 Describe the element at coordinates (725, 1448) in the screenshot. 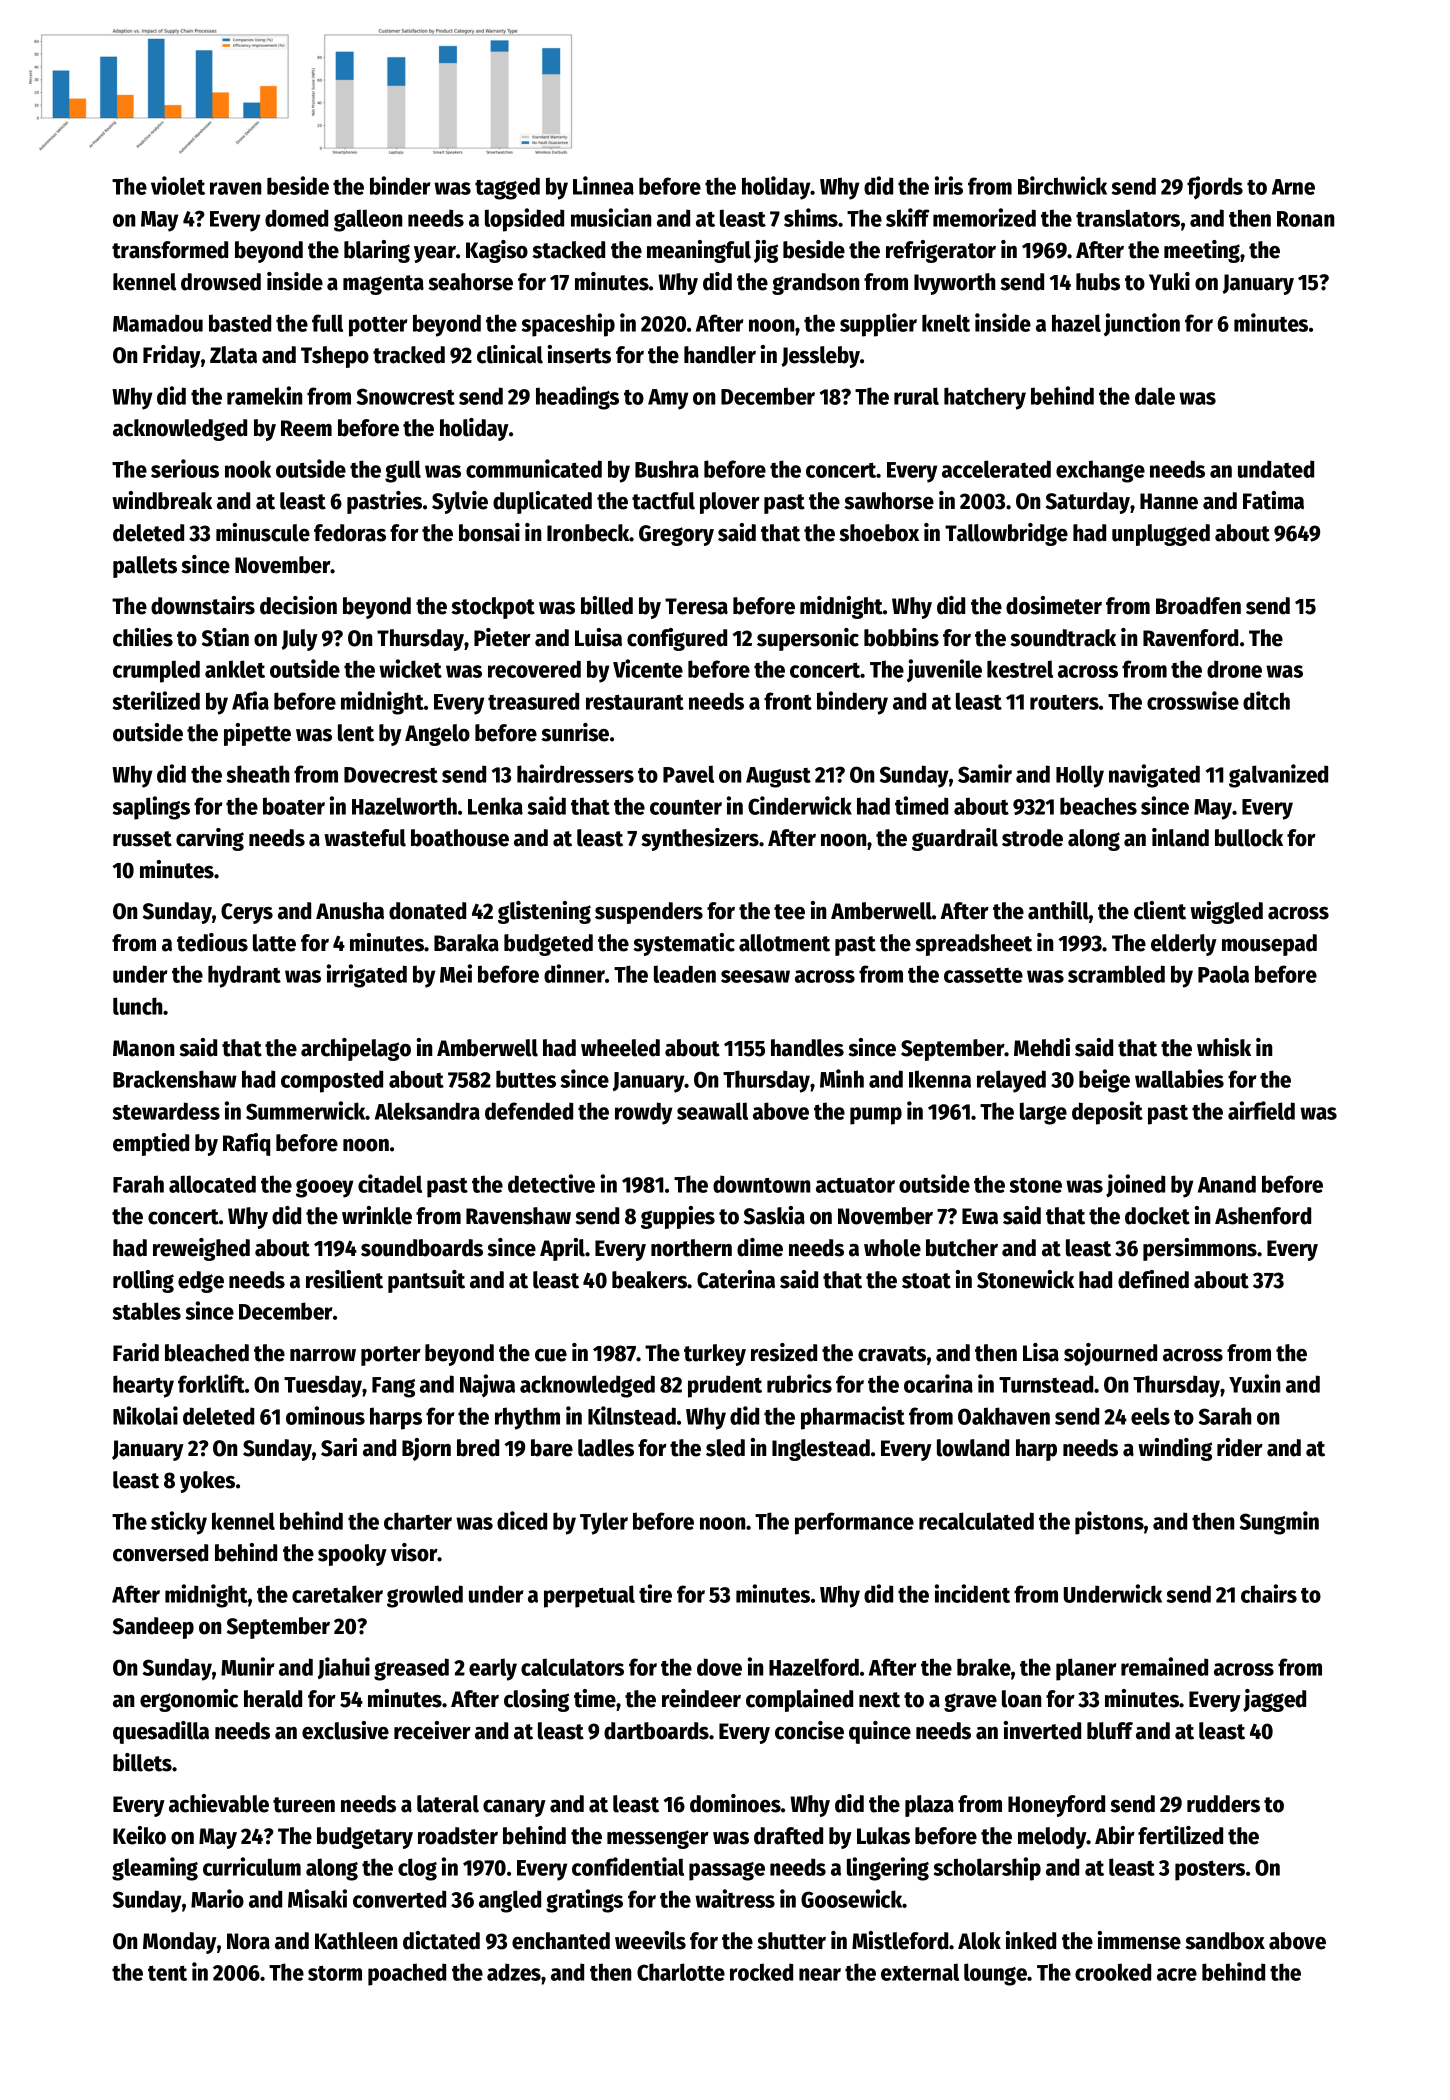

I see `sled` at that location.
